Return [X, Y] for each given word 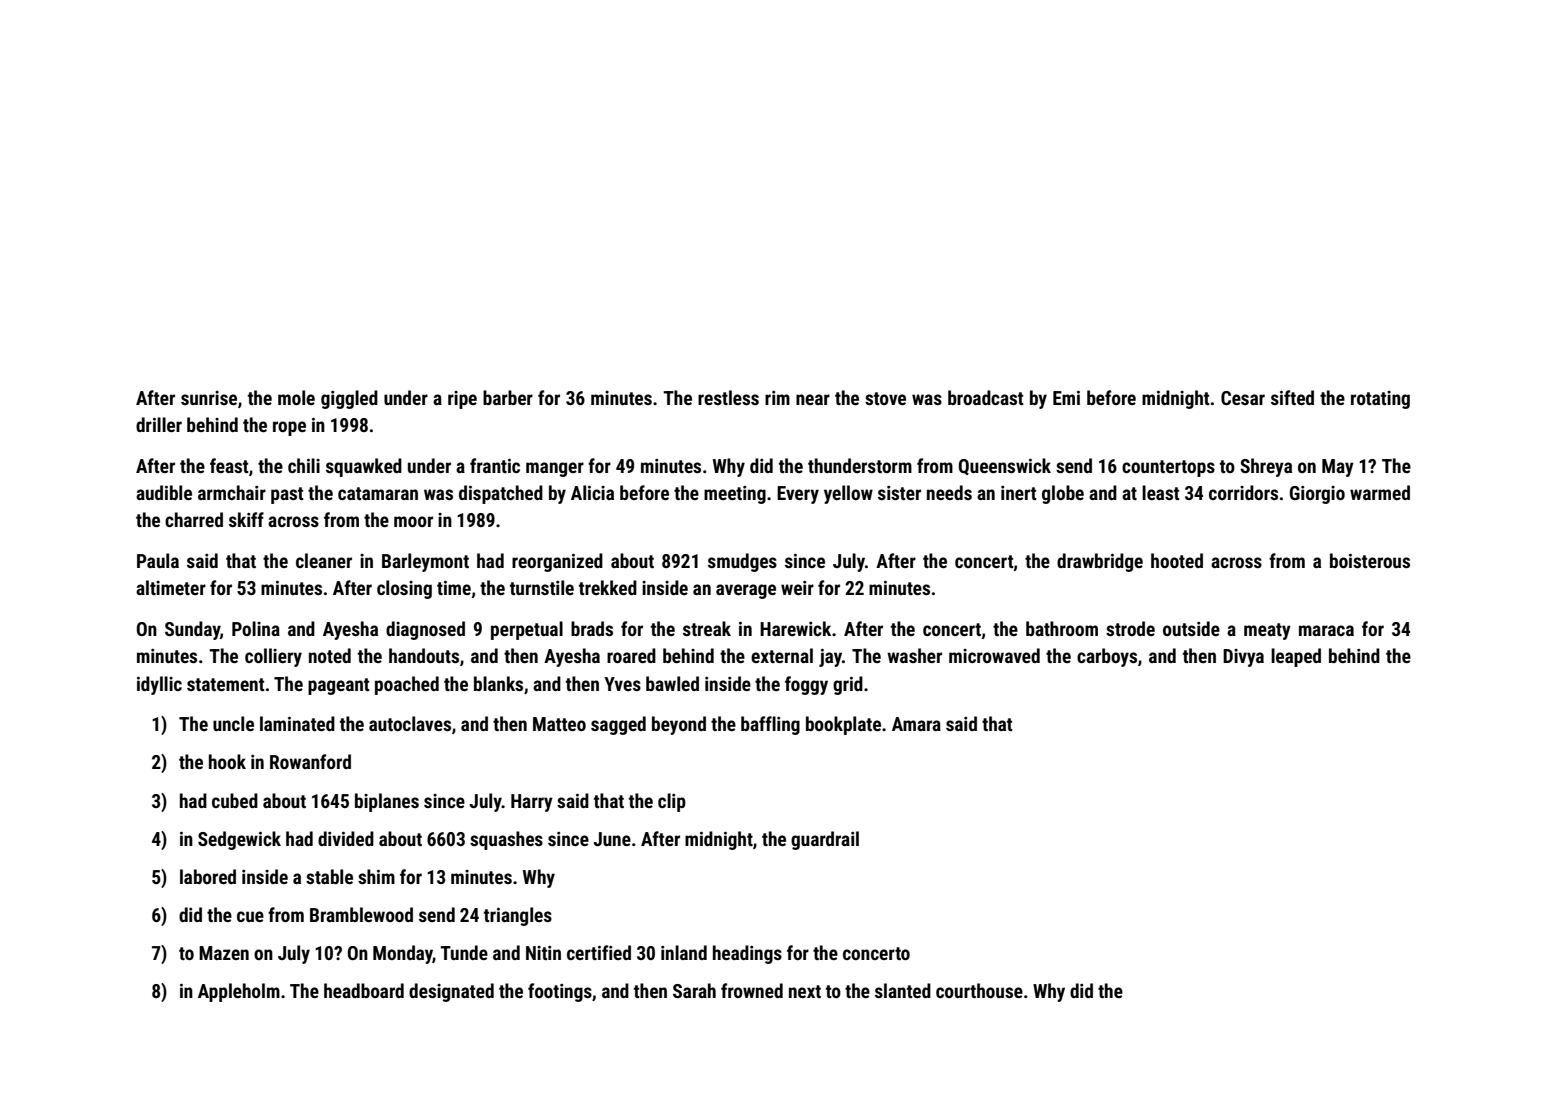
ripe [462, 400]
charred [194, 519]
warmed [1380, 492]
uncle [233, 723]
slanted [903, 990]
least [1161, 492]
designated [451, 992]
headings [747, 954]
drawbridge [1100, 562]
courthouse [979, 990]
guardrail [825, 840]
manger [555, 469]
